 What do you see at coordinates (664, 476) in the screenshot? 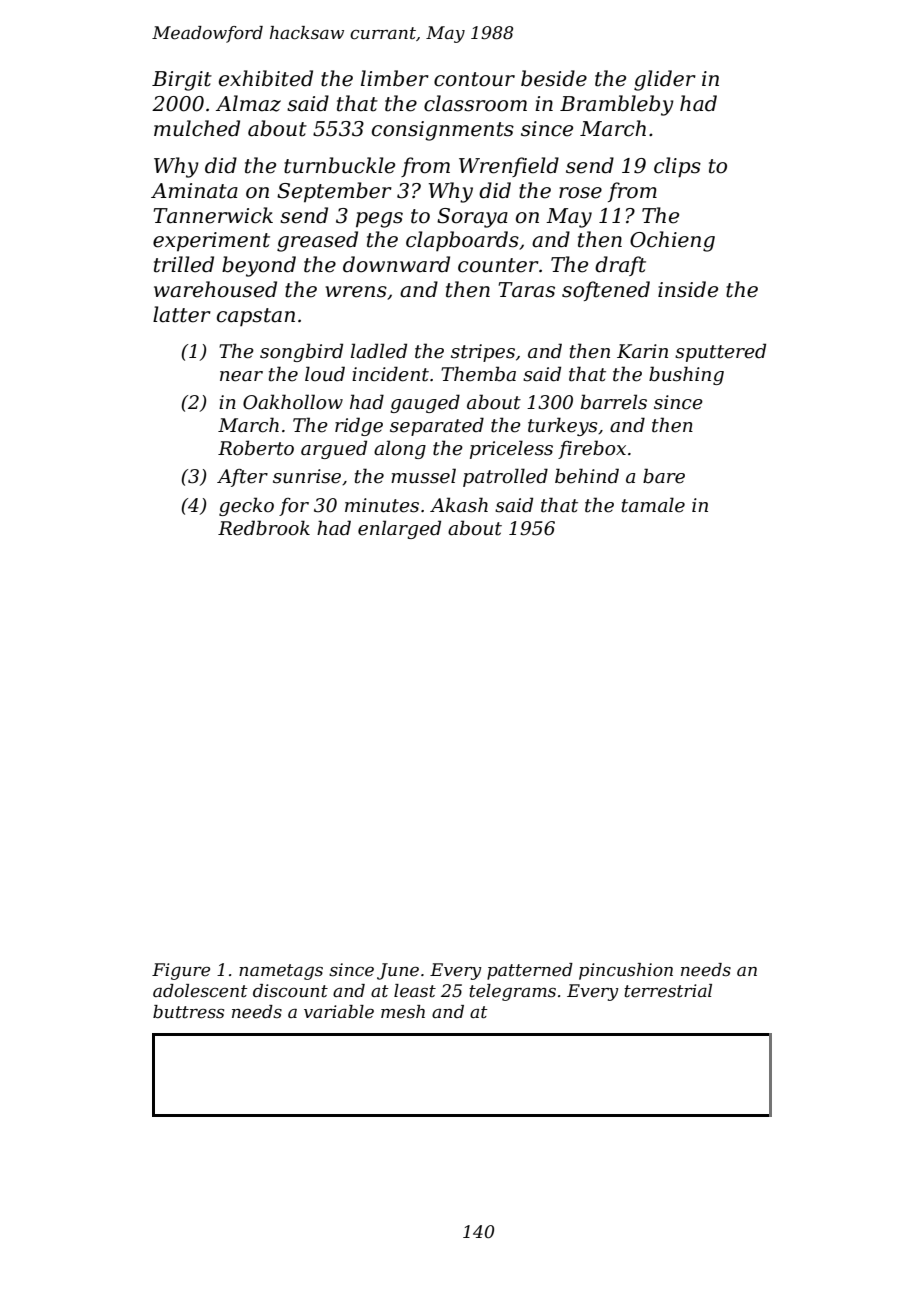
I see `bare` at bounding box center [664, 476].
